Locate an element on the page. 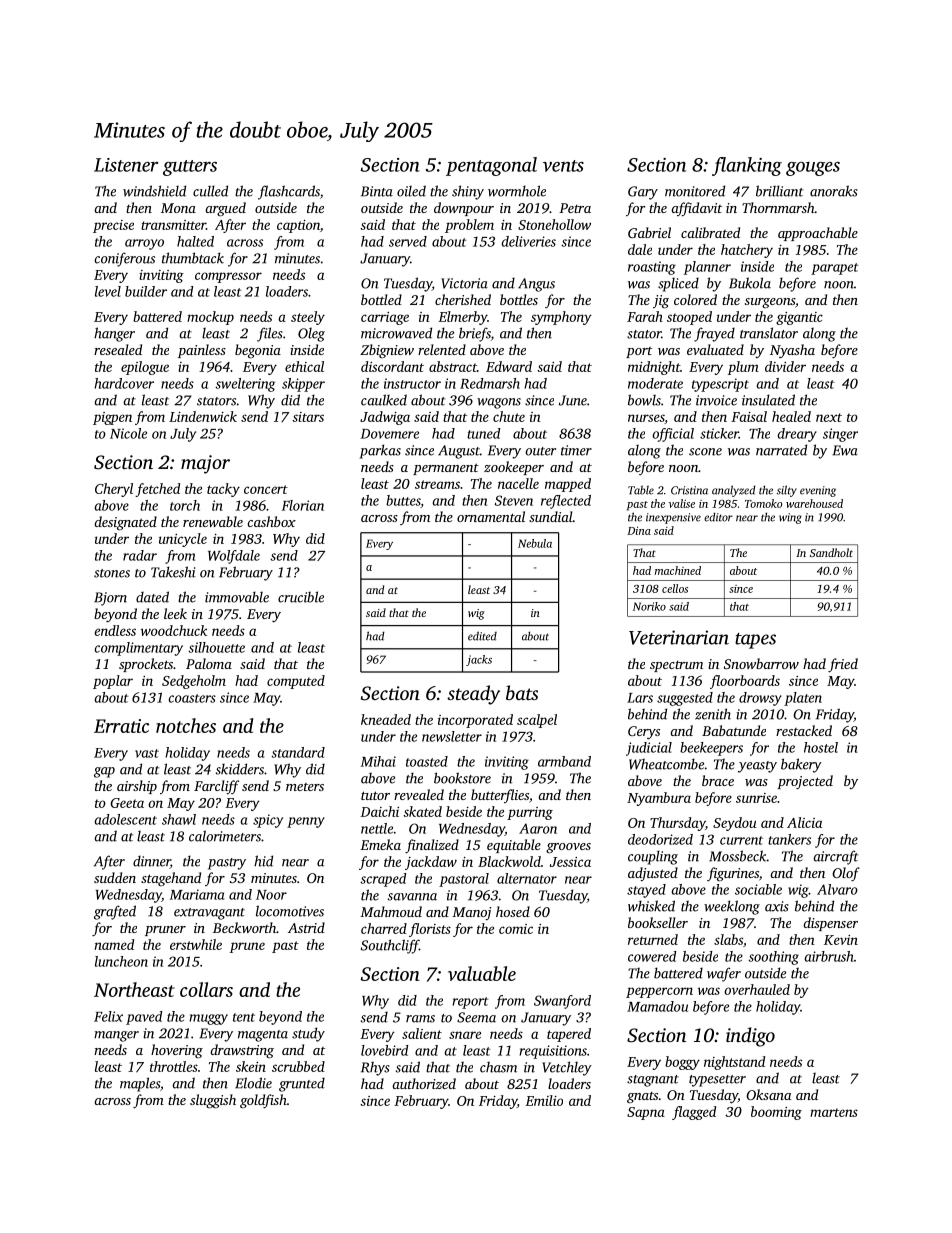 Image resolution: width=952 pixels, height=1233 pixels. sluggish is located at coordinates (213, 1101).
